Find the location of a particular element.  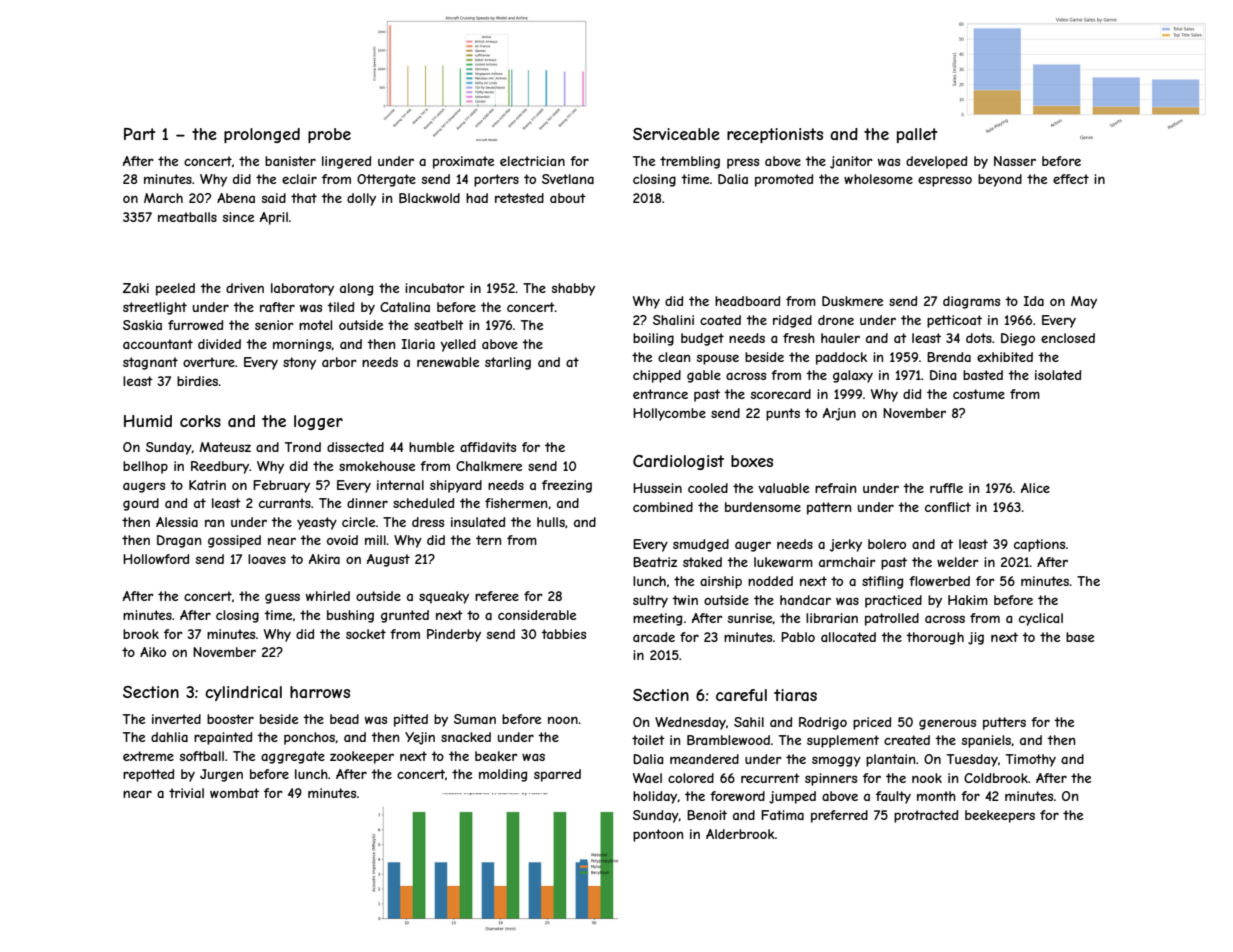

prolonged is located at coordinates (262, 135).
